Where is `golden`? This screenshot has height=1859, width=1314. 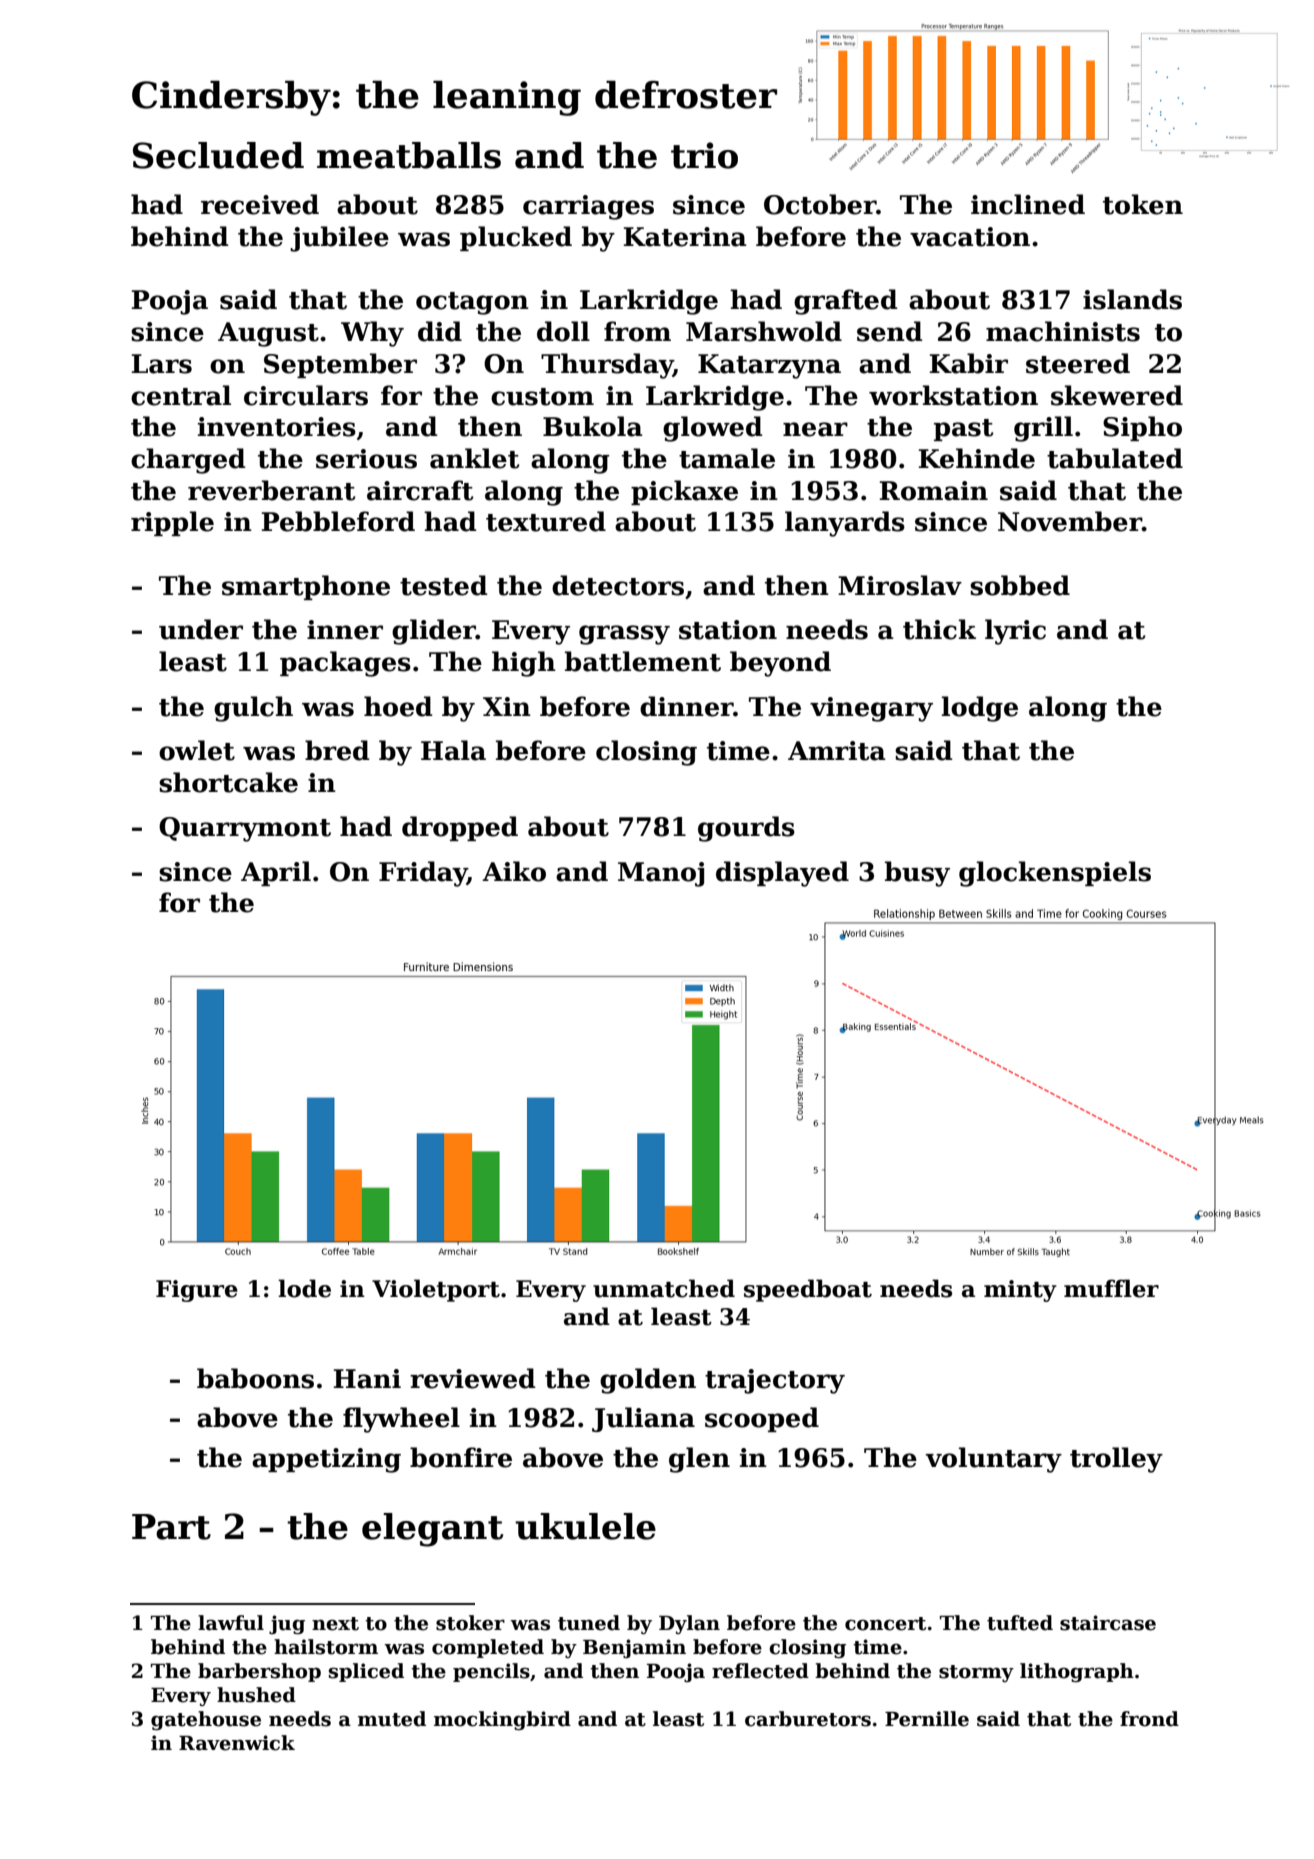
golden is located at coordinates (648, 1381).
